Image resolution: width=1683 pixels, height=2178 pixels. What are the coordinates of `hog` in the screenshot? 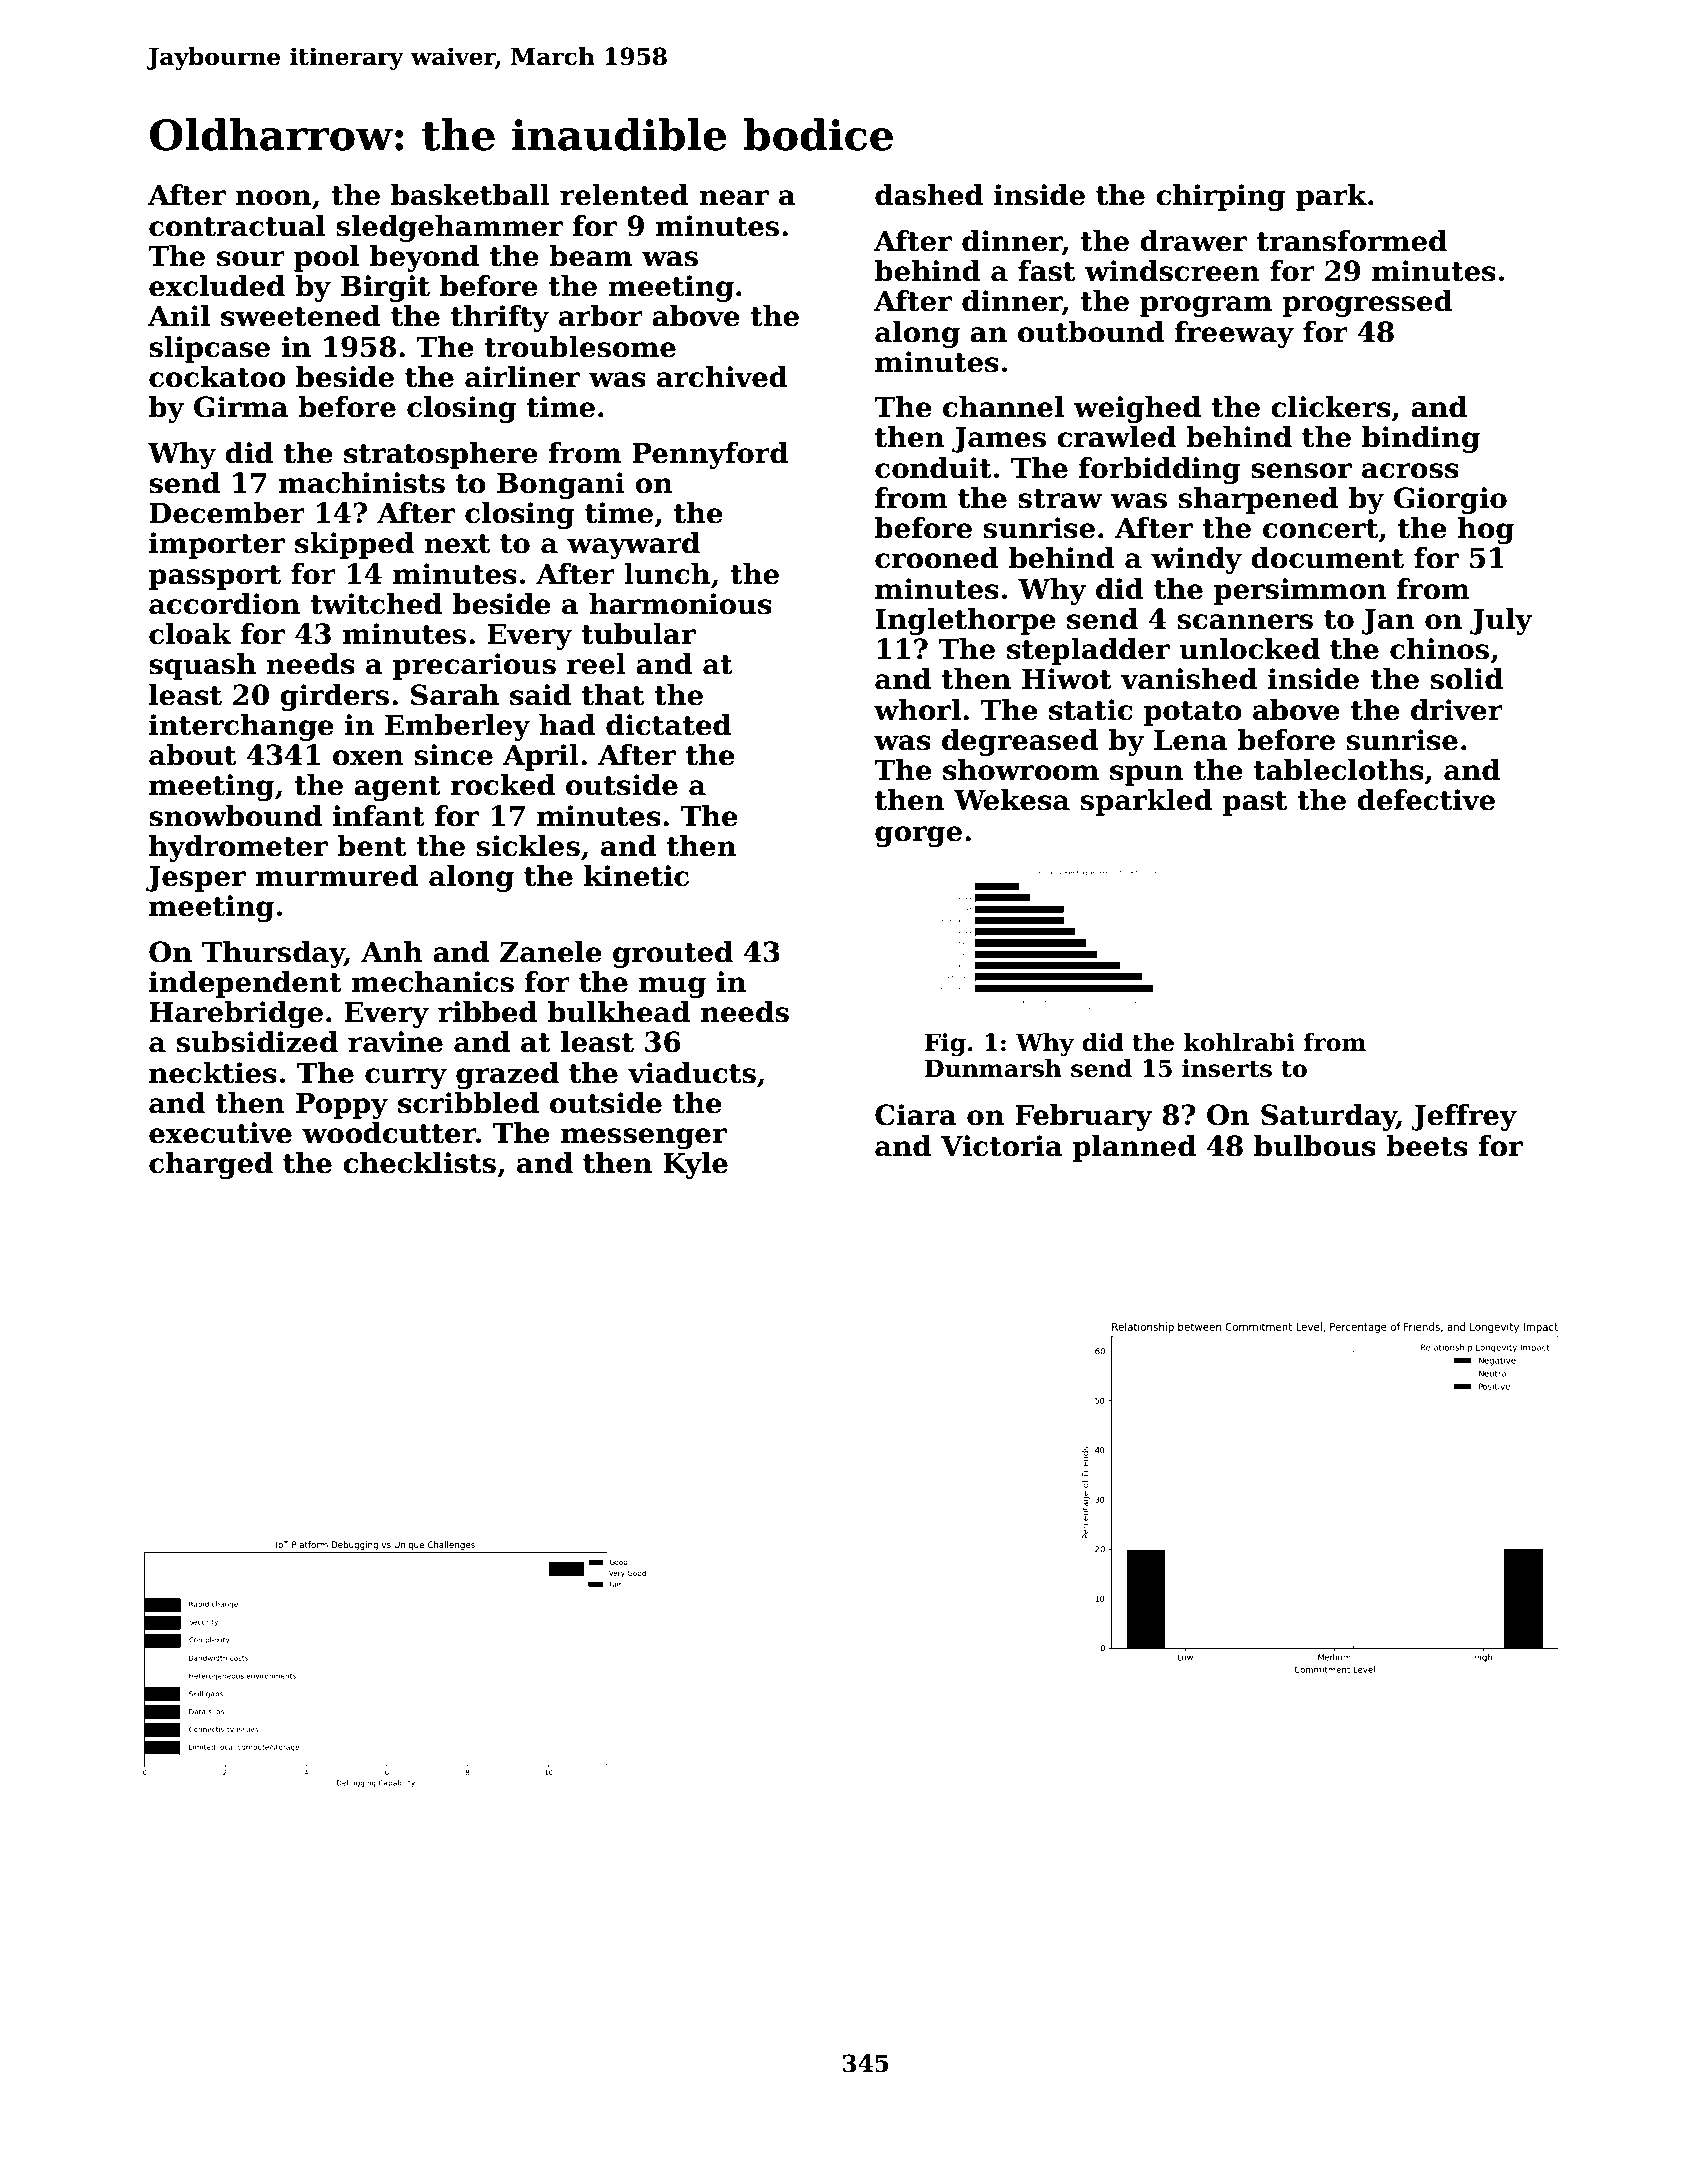 It's located at (1486, 530).
